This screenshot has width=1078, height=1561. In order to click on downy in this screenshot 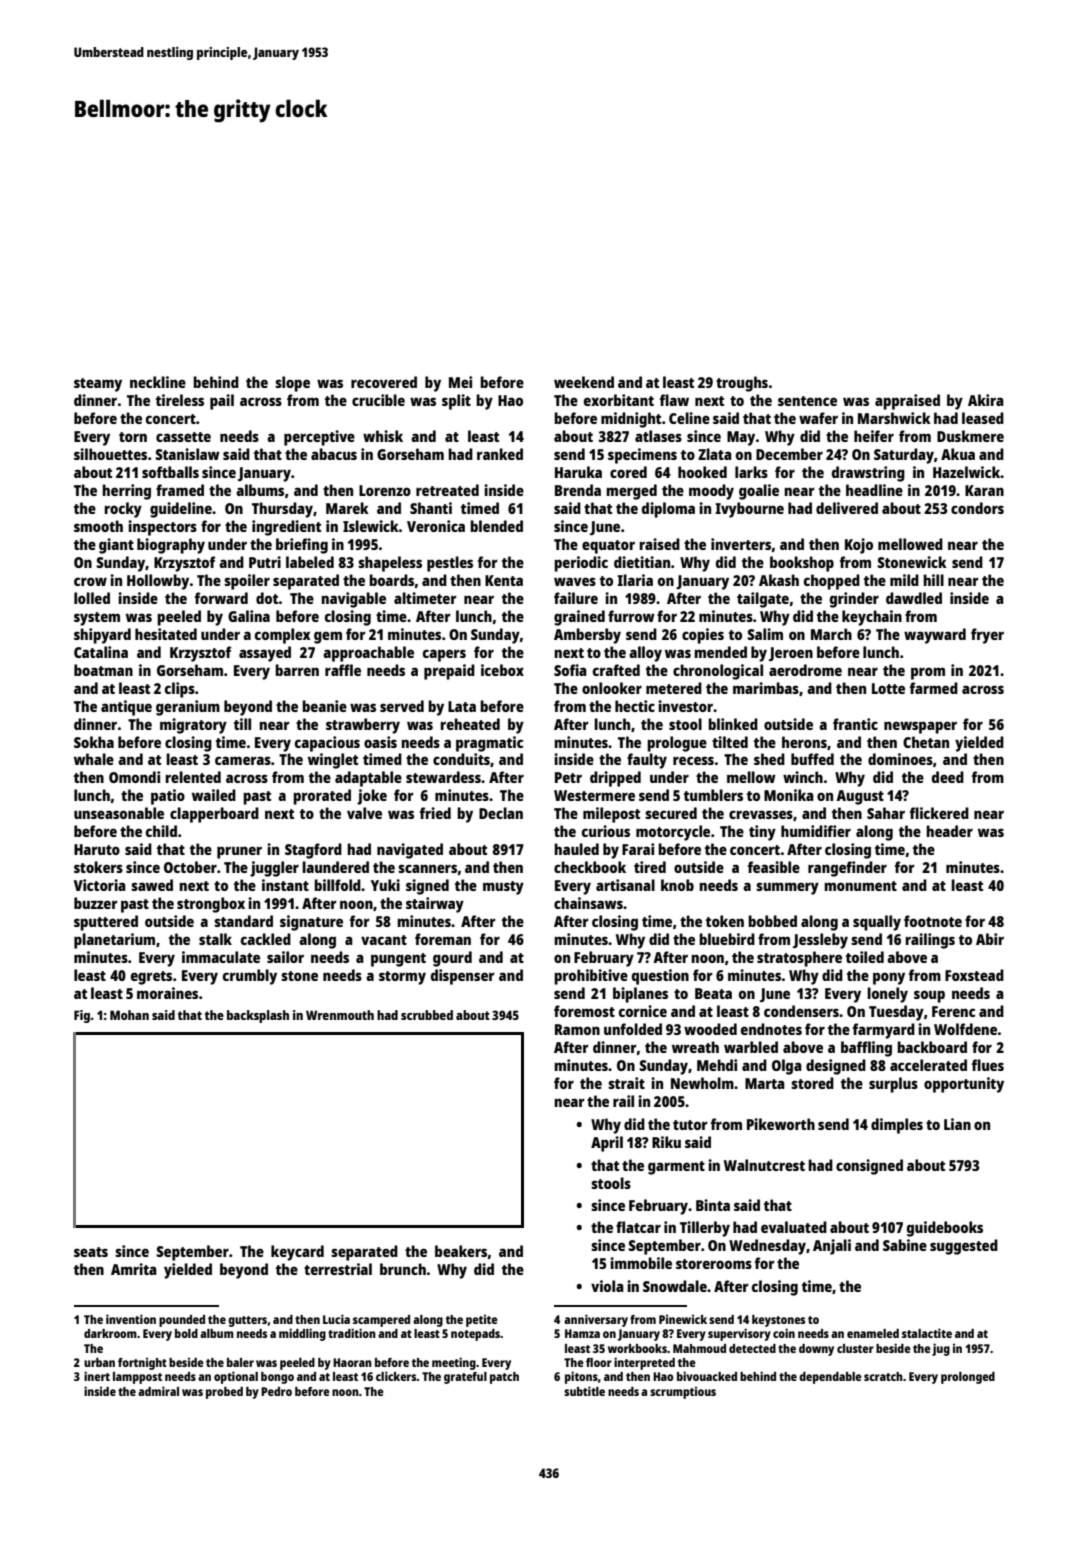, I will do `click(816, 1350)`.
